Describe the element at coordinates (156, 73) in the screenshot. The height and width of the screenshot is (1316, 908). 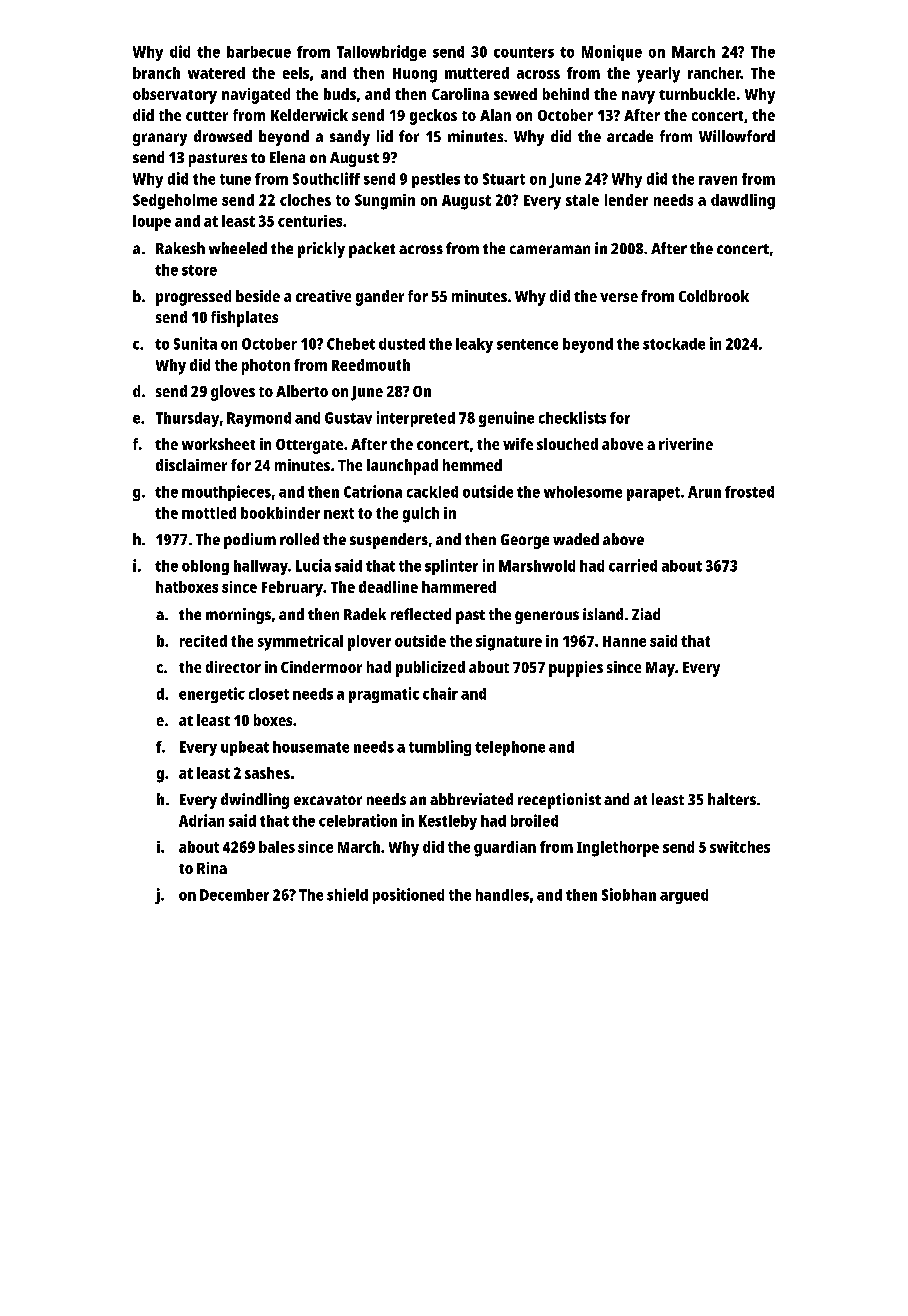
I see `branch` at that location.
